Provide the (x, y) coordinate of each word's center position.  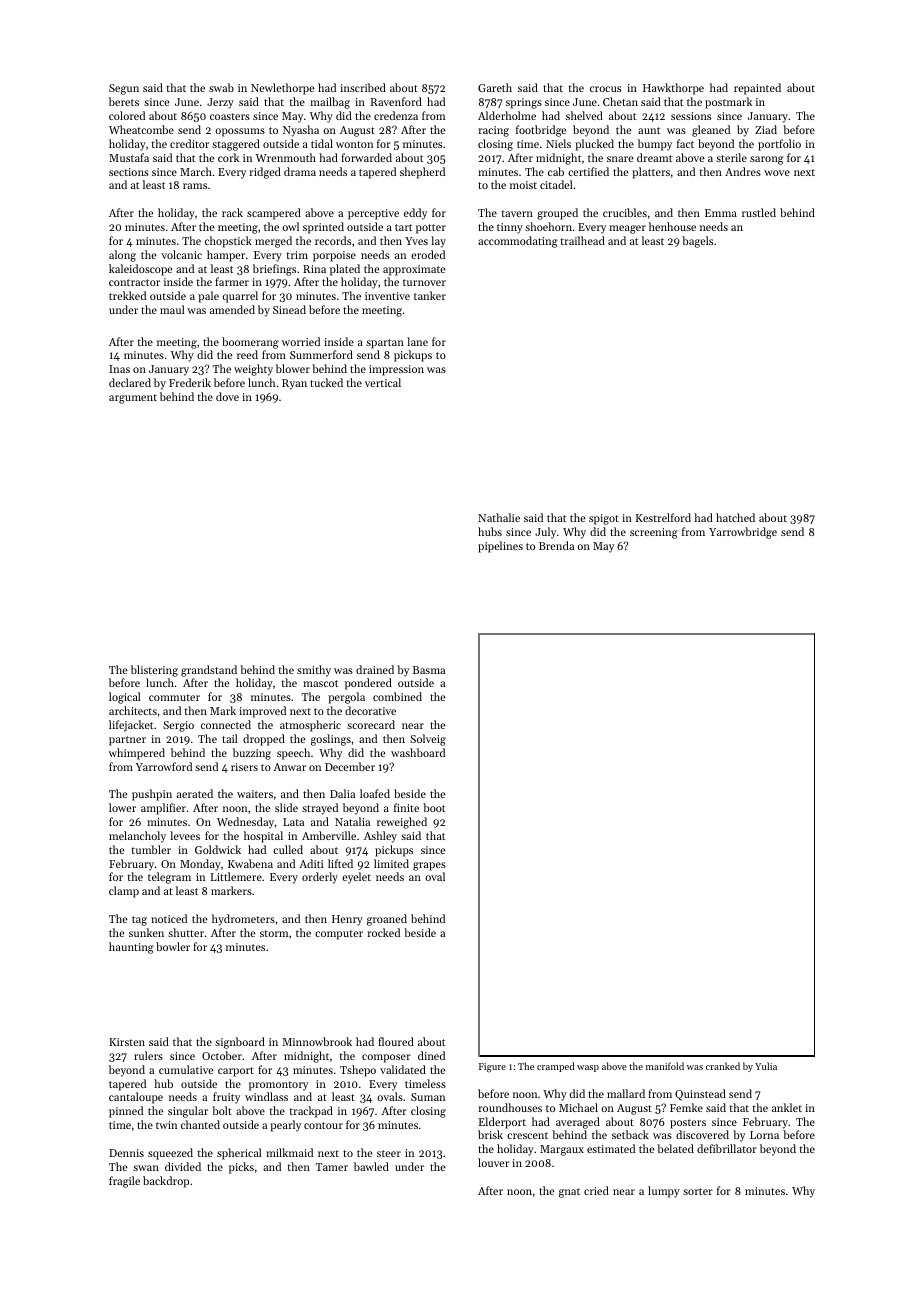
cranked (723, 1066)
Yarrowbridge (743, 533)
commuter (174, 697)
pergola (346, 698)
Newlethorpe (282, 89)
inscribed (363, 87)
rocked (383, 932)
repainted (757, 89)
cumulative (186, 1069)
